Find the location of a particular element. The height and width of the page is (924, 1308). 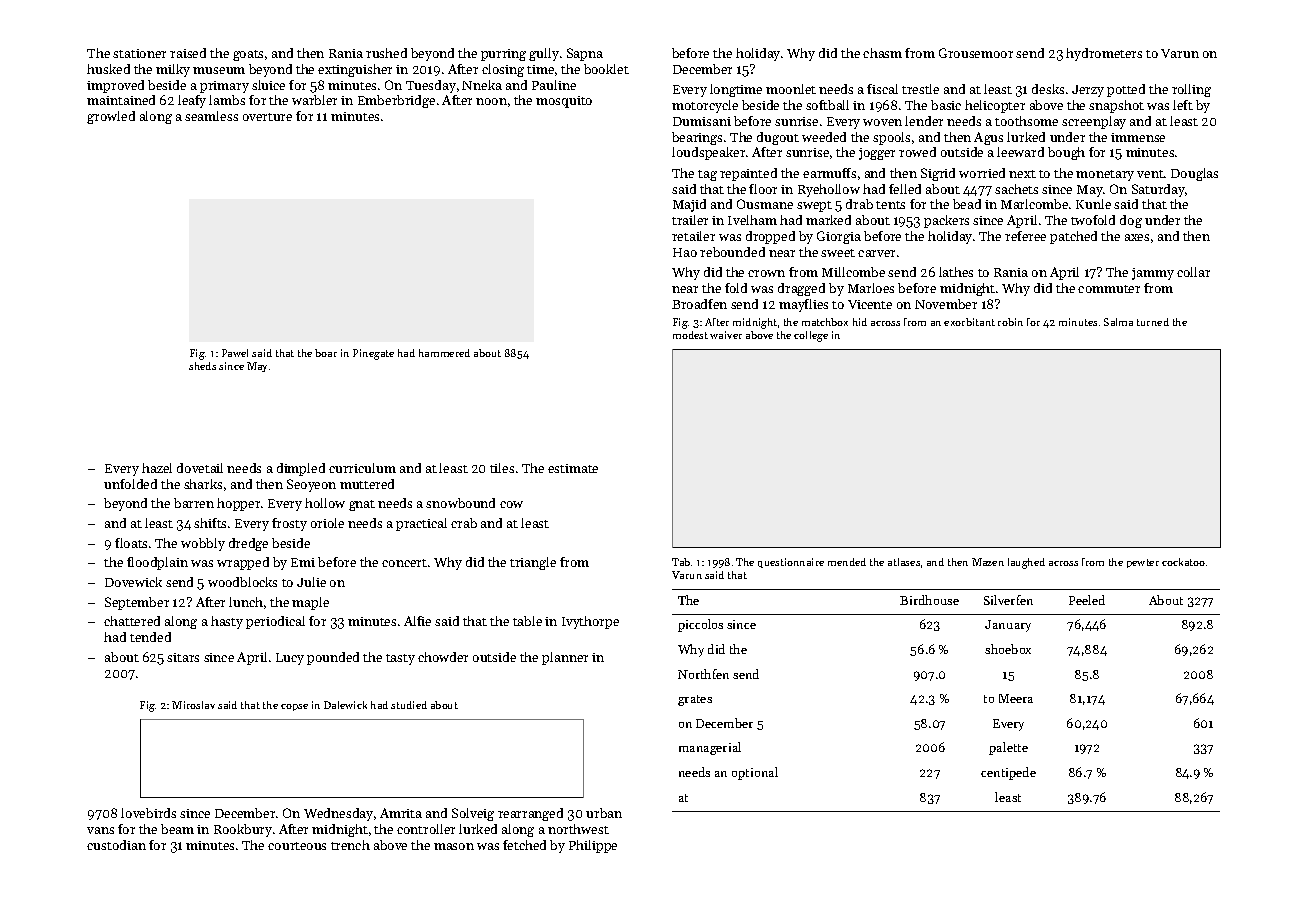

growled is located at coordinates (111, 117).
